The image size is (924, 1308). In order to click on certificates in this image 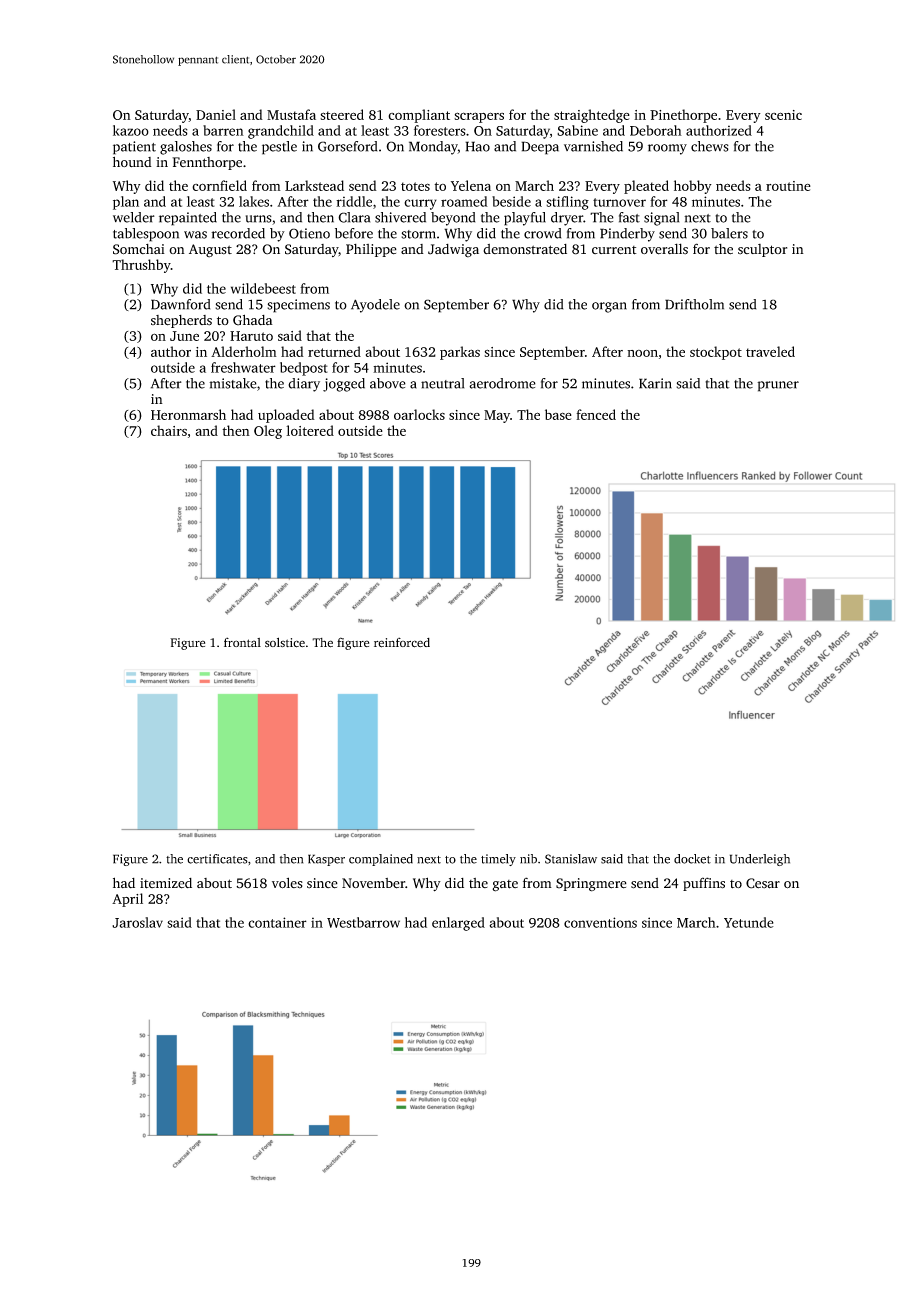, I will do `click(217, 859)`.
